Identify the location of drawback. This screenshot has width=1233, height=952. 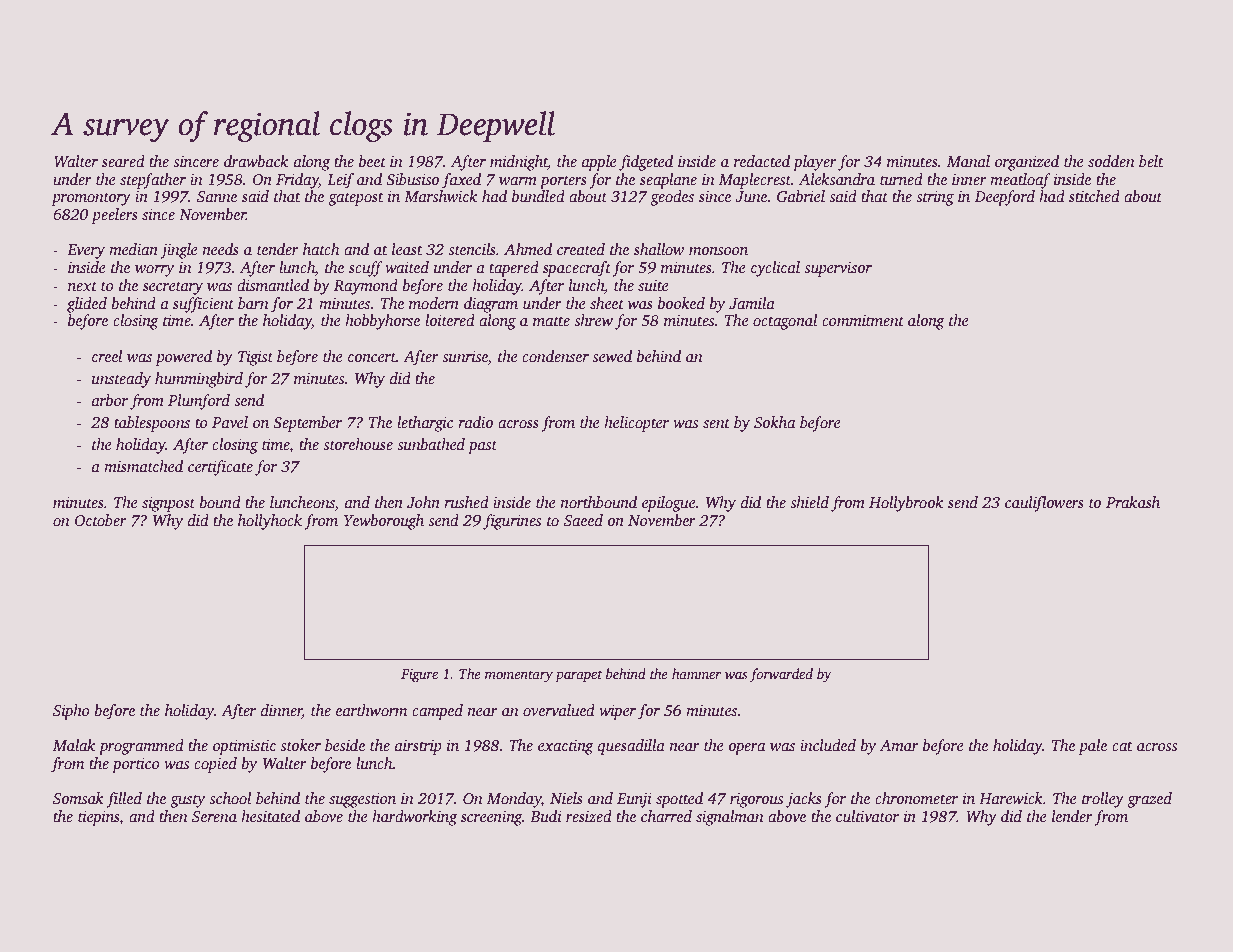
(256, 161).
